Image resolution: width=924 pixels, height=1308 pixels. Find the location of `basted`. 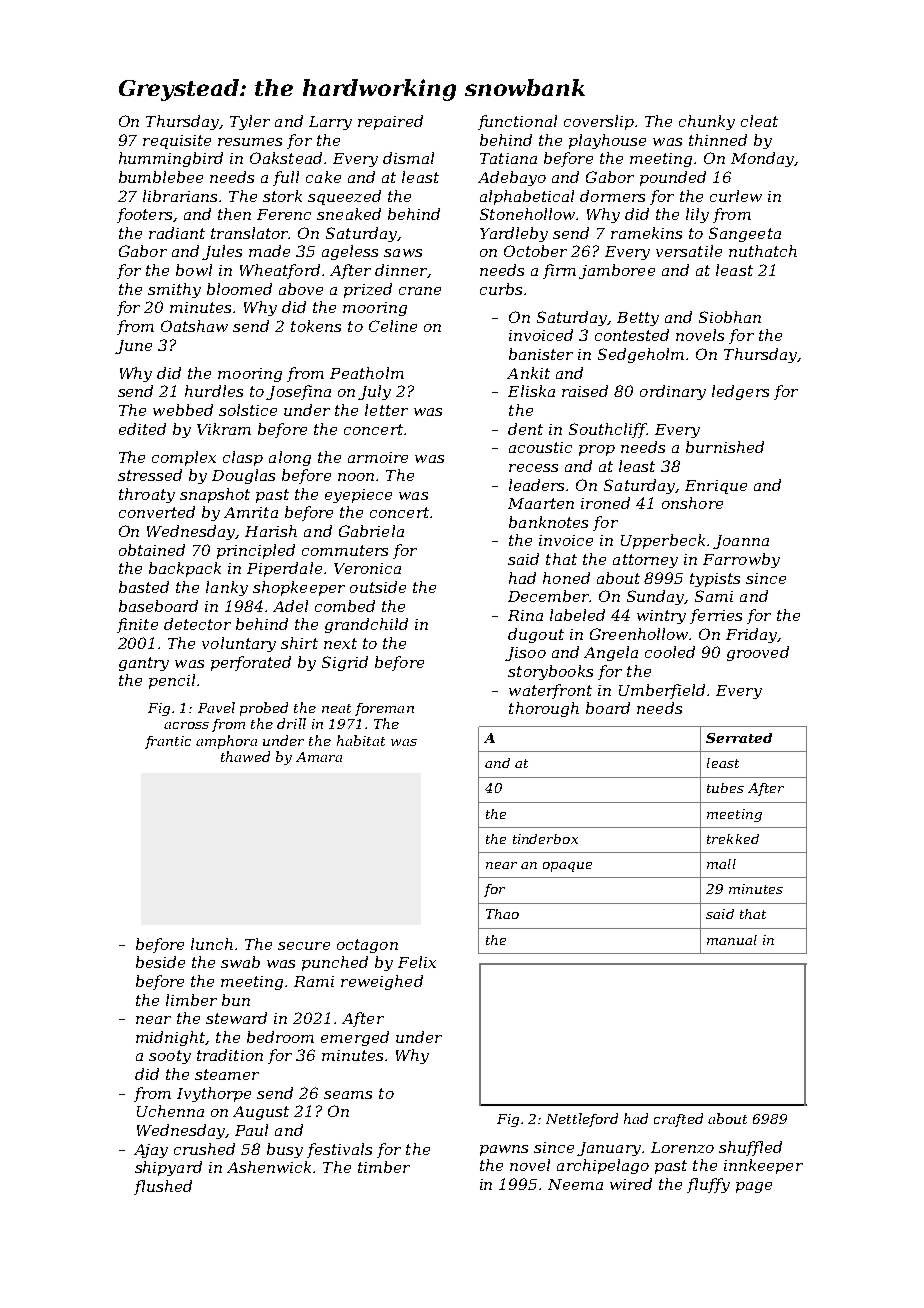

basted is located at coordinates (144, 587).
